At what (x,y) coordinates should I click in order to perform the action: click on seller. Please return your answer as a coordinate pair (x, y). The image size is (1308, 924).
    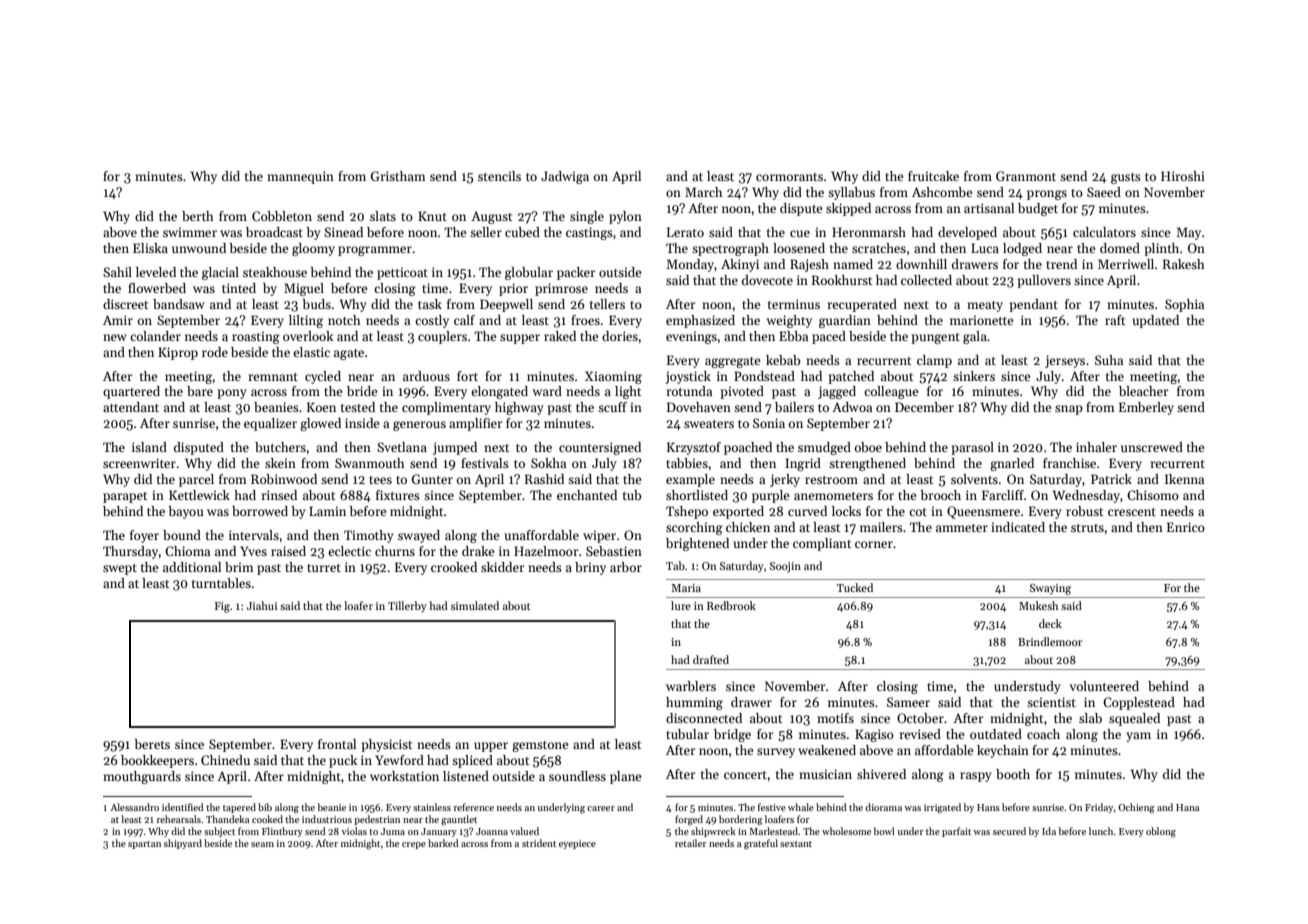
    Looking at the image, I should click on (486, 232).
